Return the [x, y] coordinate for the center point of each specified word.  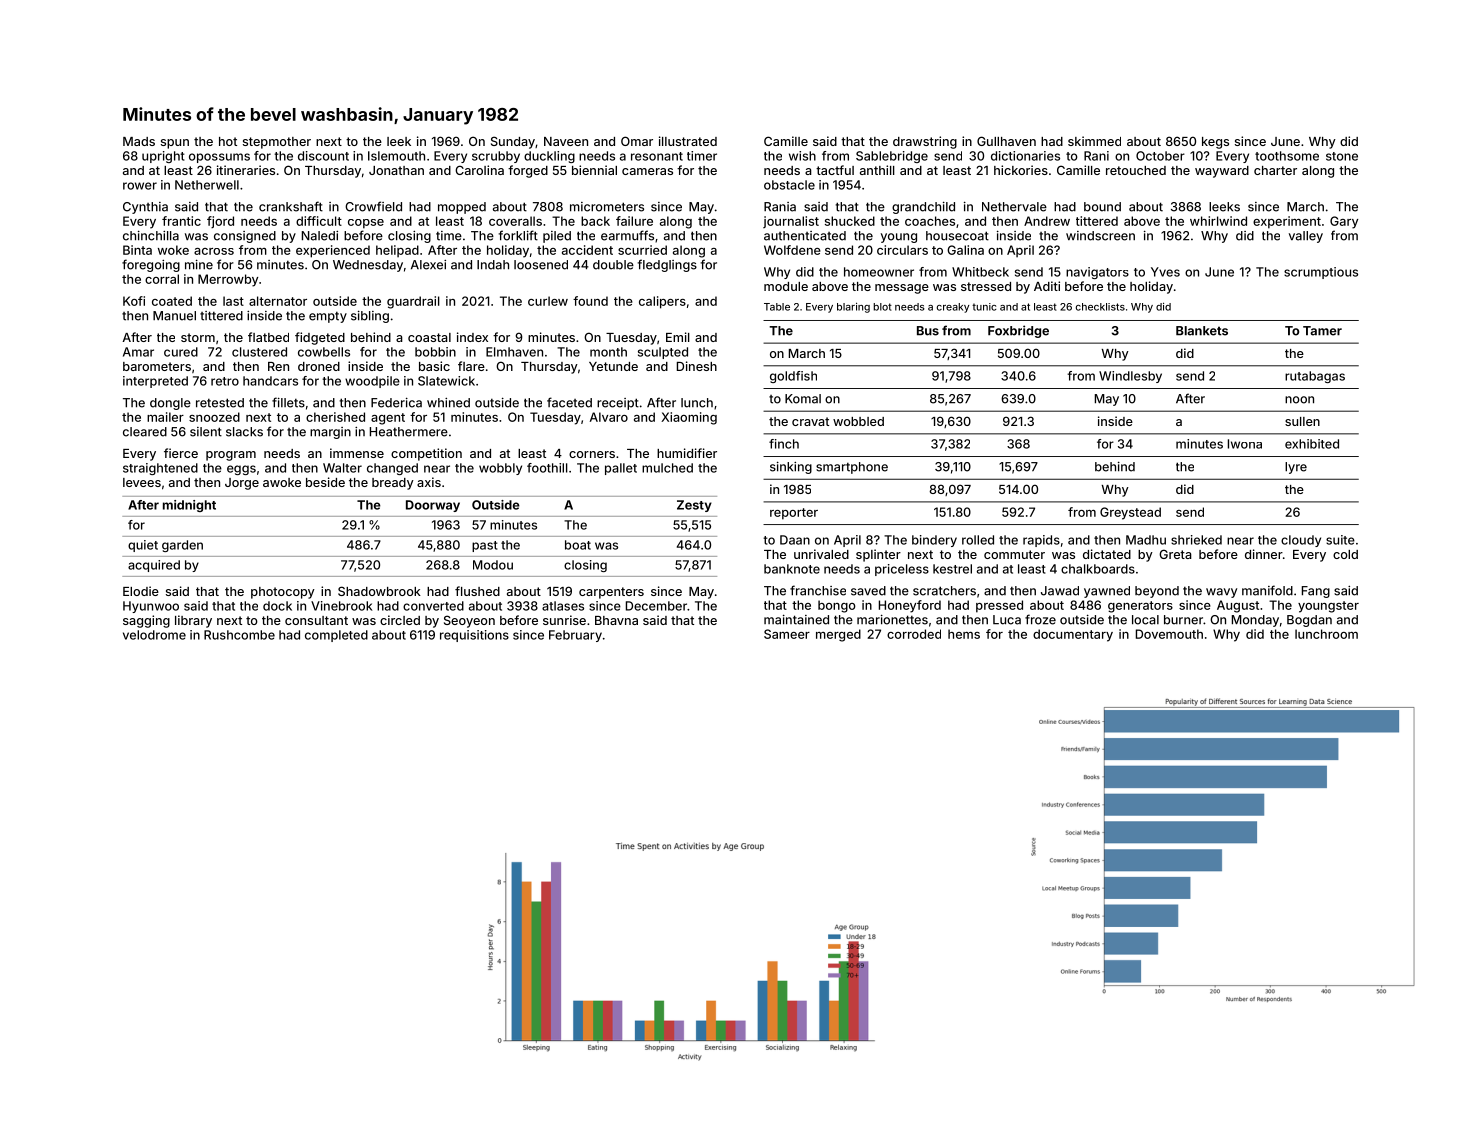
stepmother [277, 143]
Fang [1316, 592]
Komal [803, 399]
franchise [818, 590]
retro [225, 381]
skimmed [1094, 141]
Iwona [1245, 444]
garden [182, 546]
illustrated [688, 141]
